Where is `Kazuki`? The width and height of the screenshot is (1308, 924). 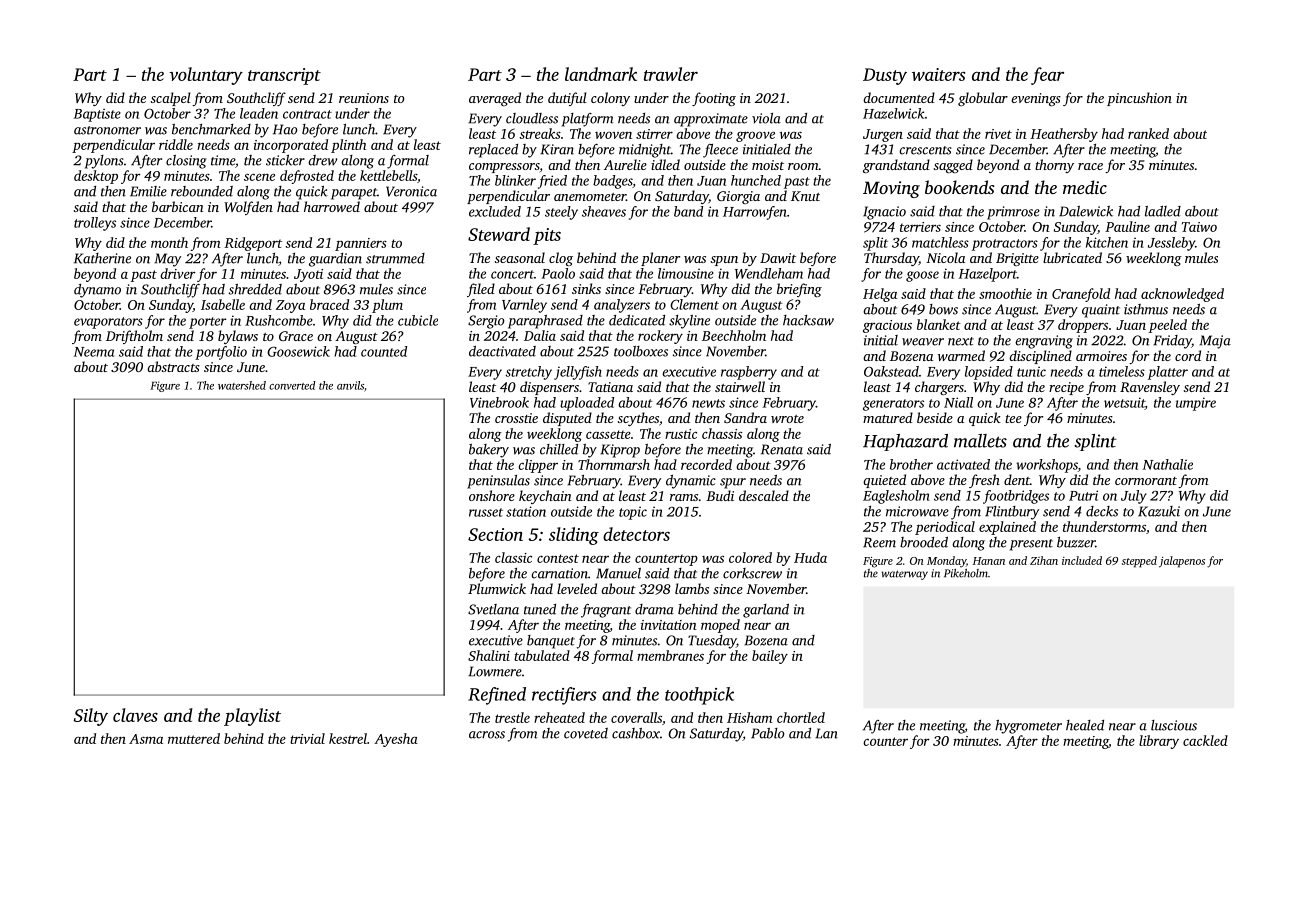 Kazuki is located at coordinates (1159, 511).
